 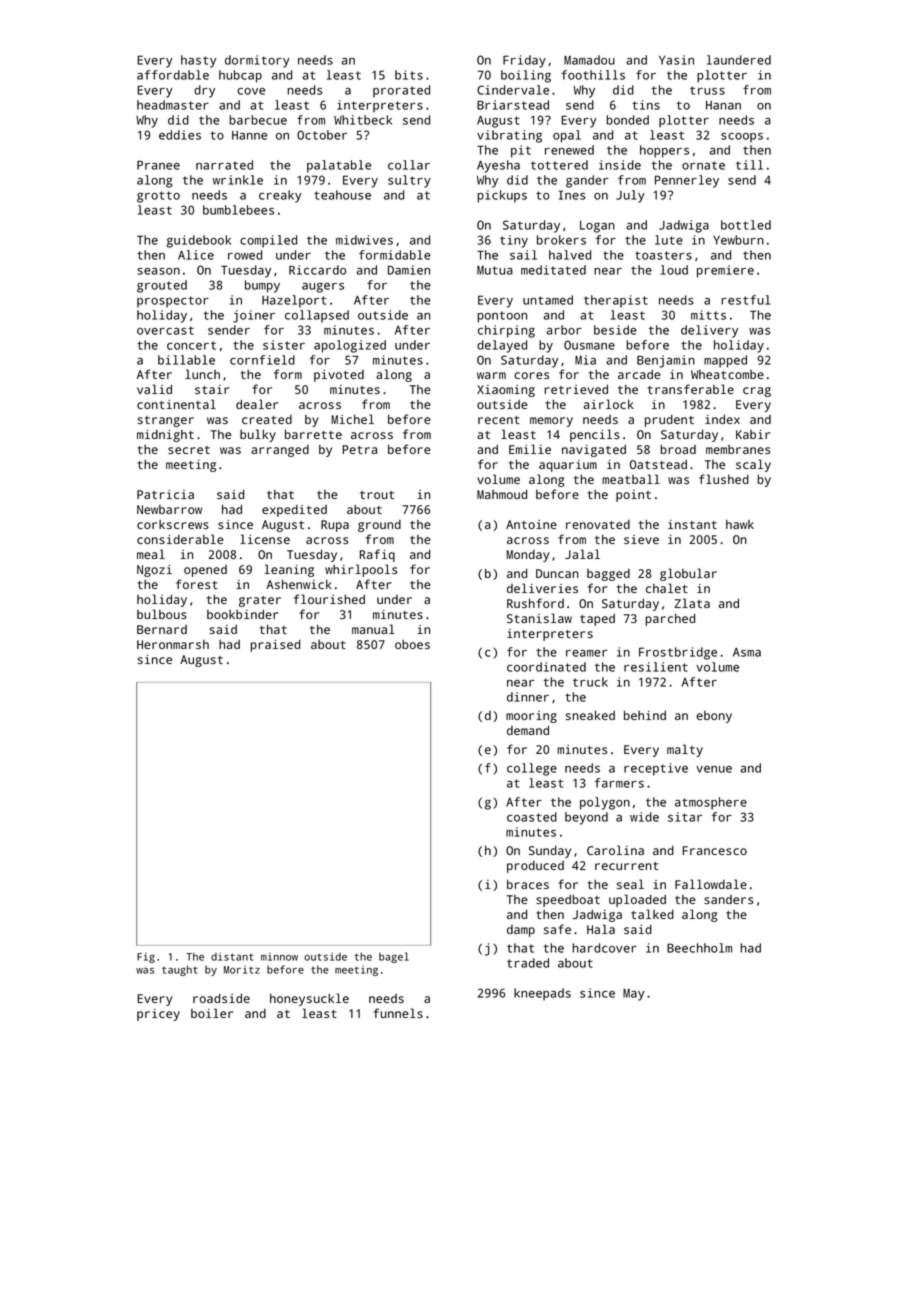 I want to click on funnels, so click(x=398, y=1013).
